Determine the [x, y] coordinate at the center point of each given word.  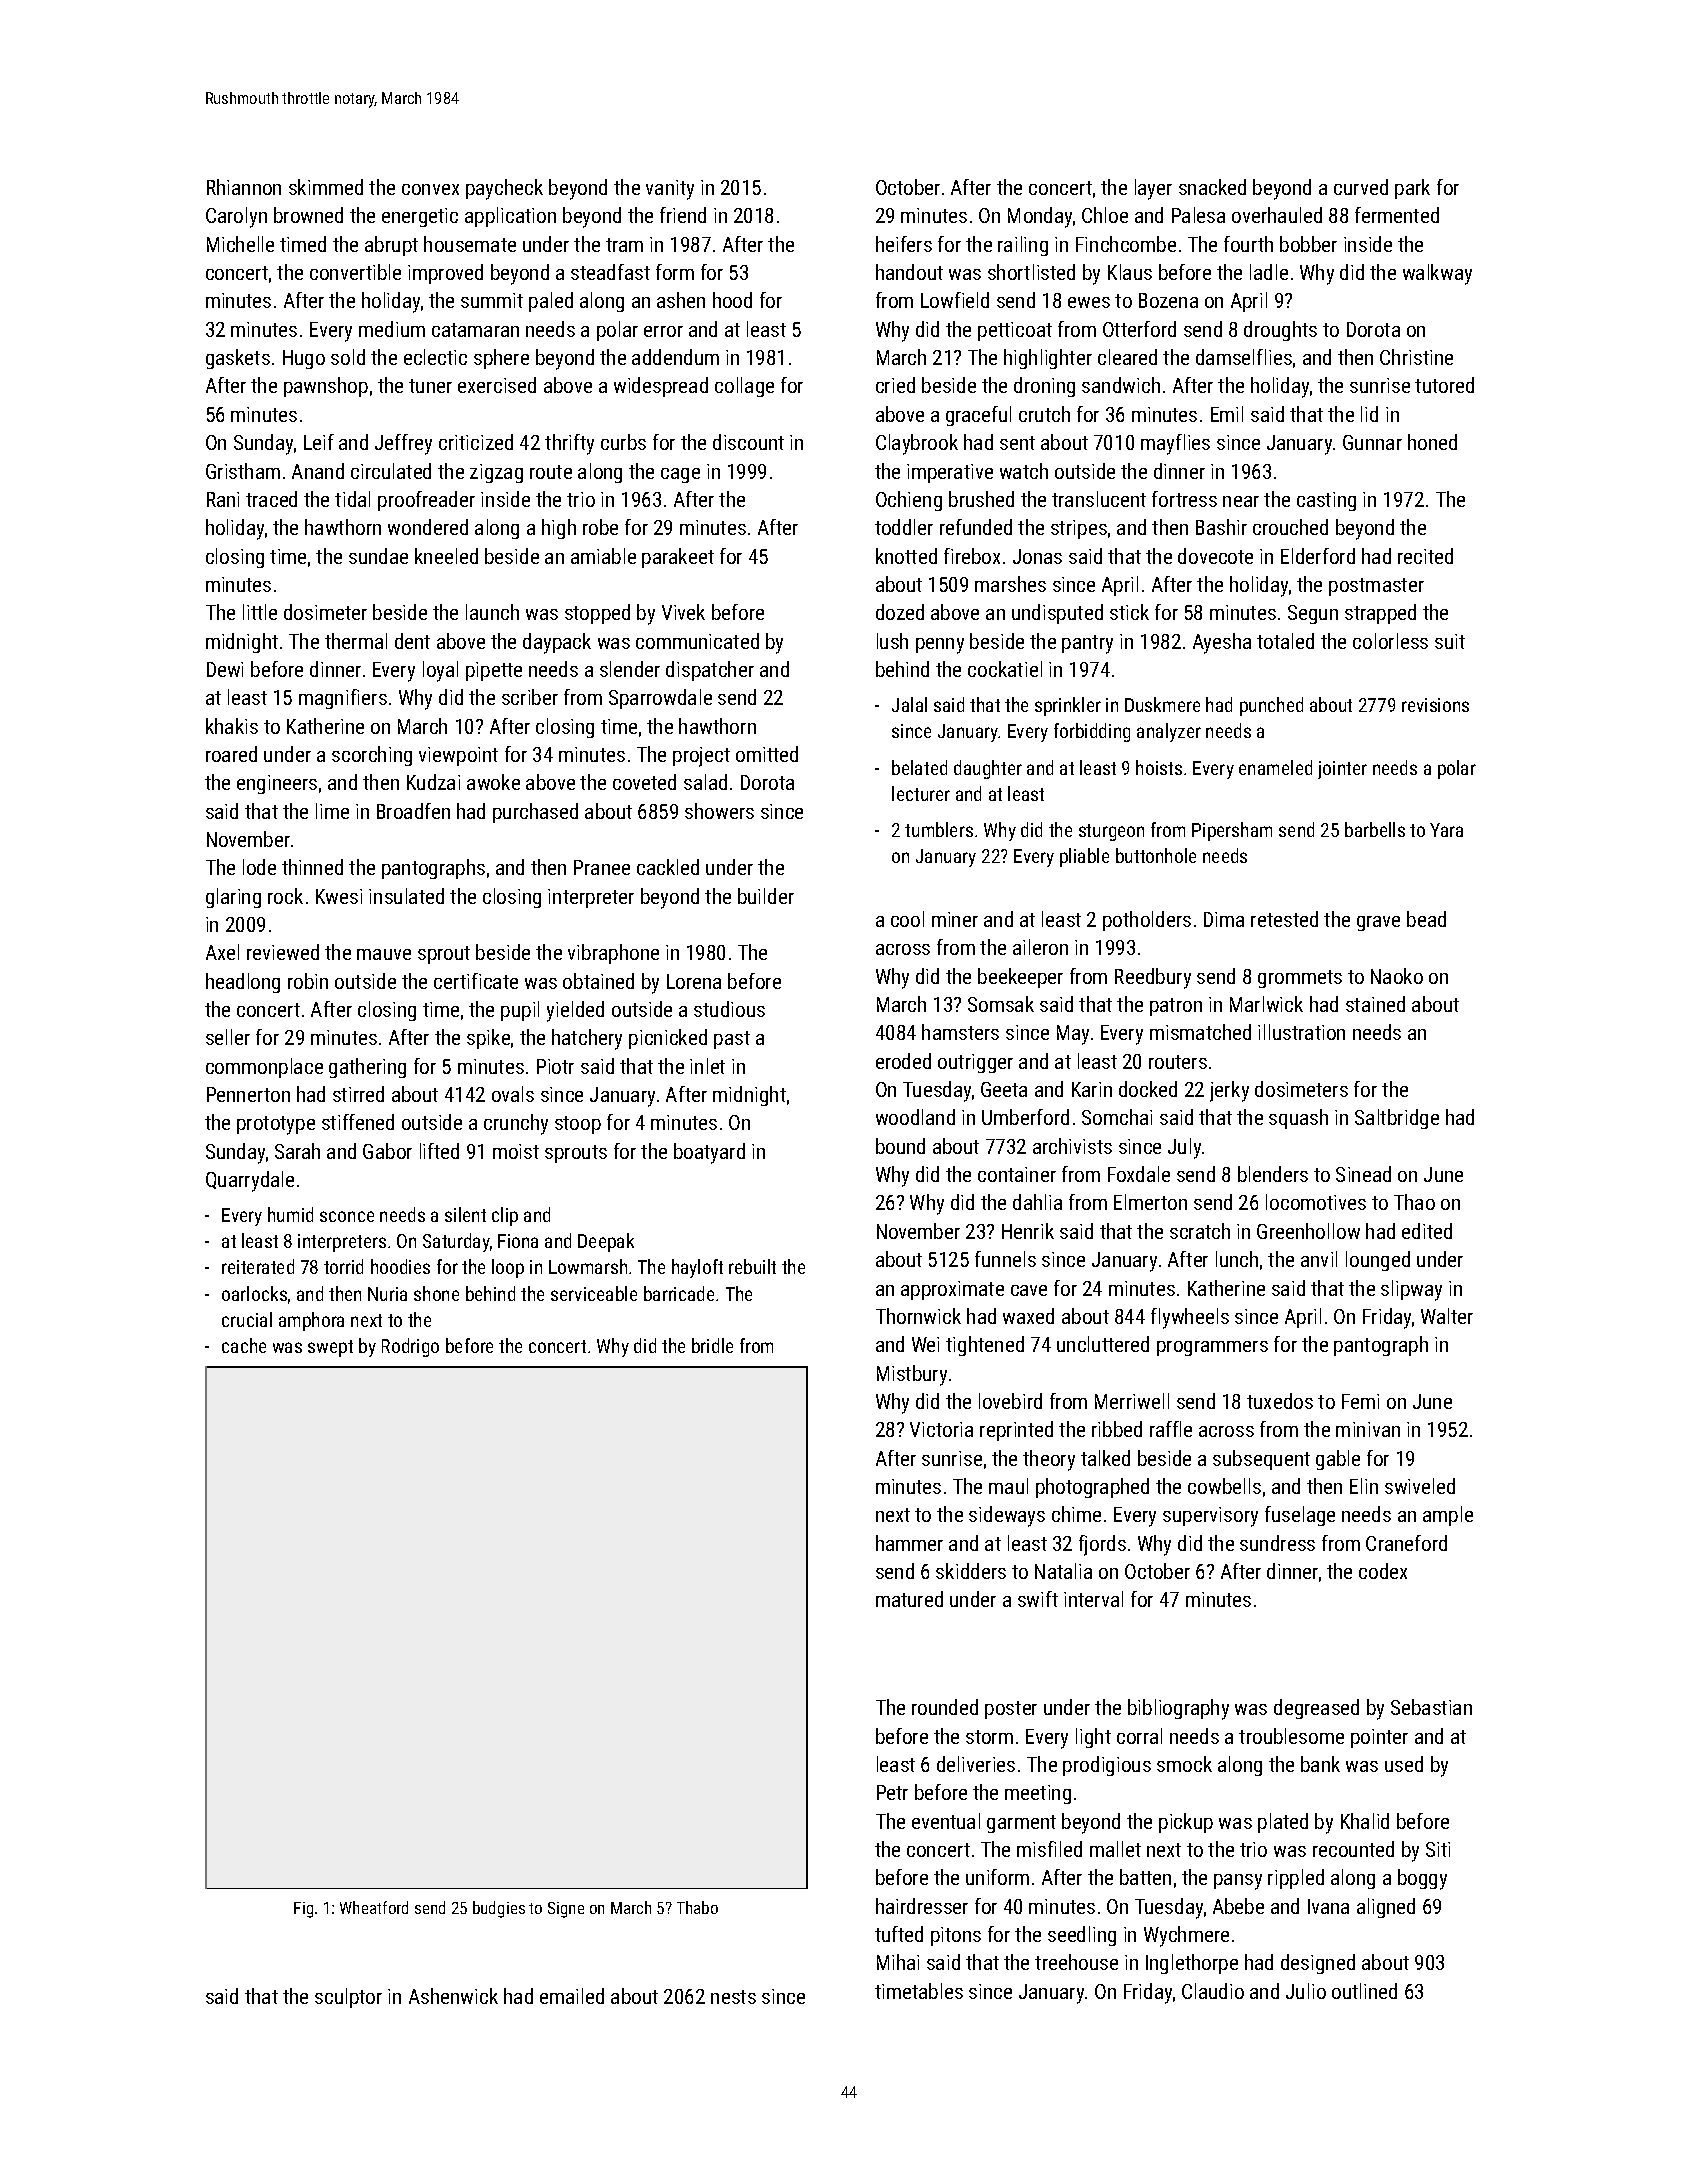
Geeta [1004, 1089]
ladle [1269, 272]
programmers [1212, 1348]
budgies [499, 1909]
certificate [476, 981]
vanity [670, 190]
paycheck [504, 189]
